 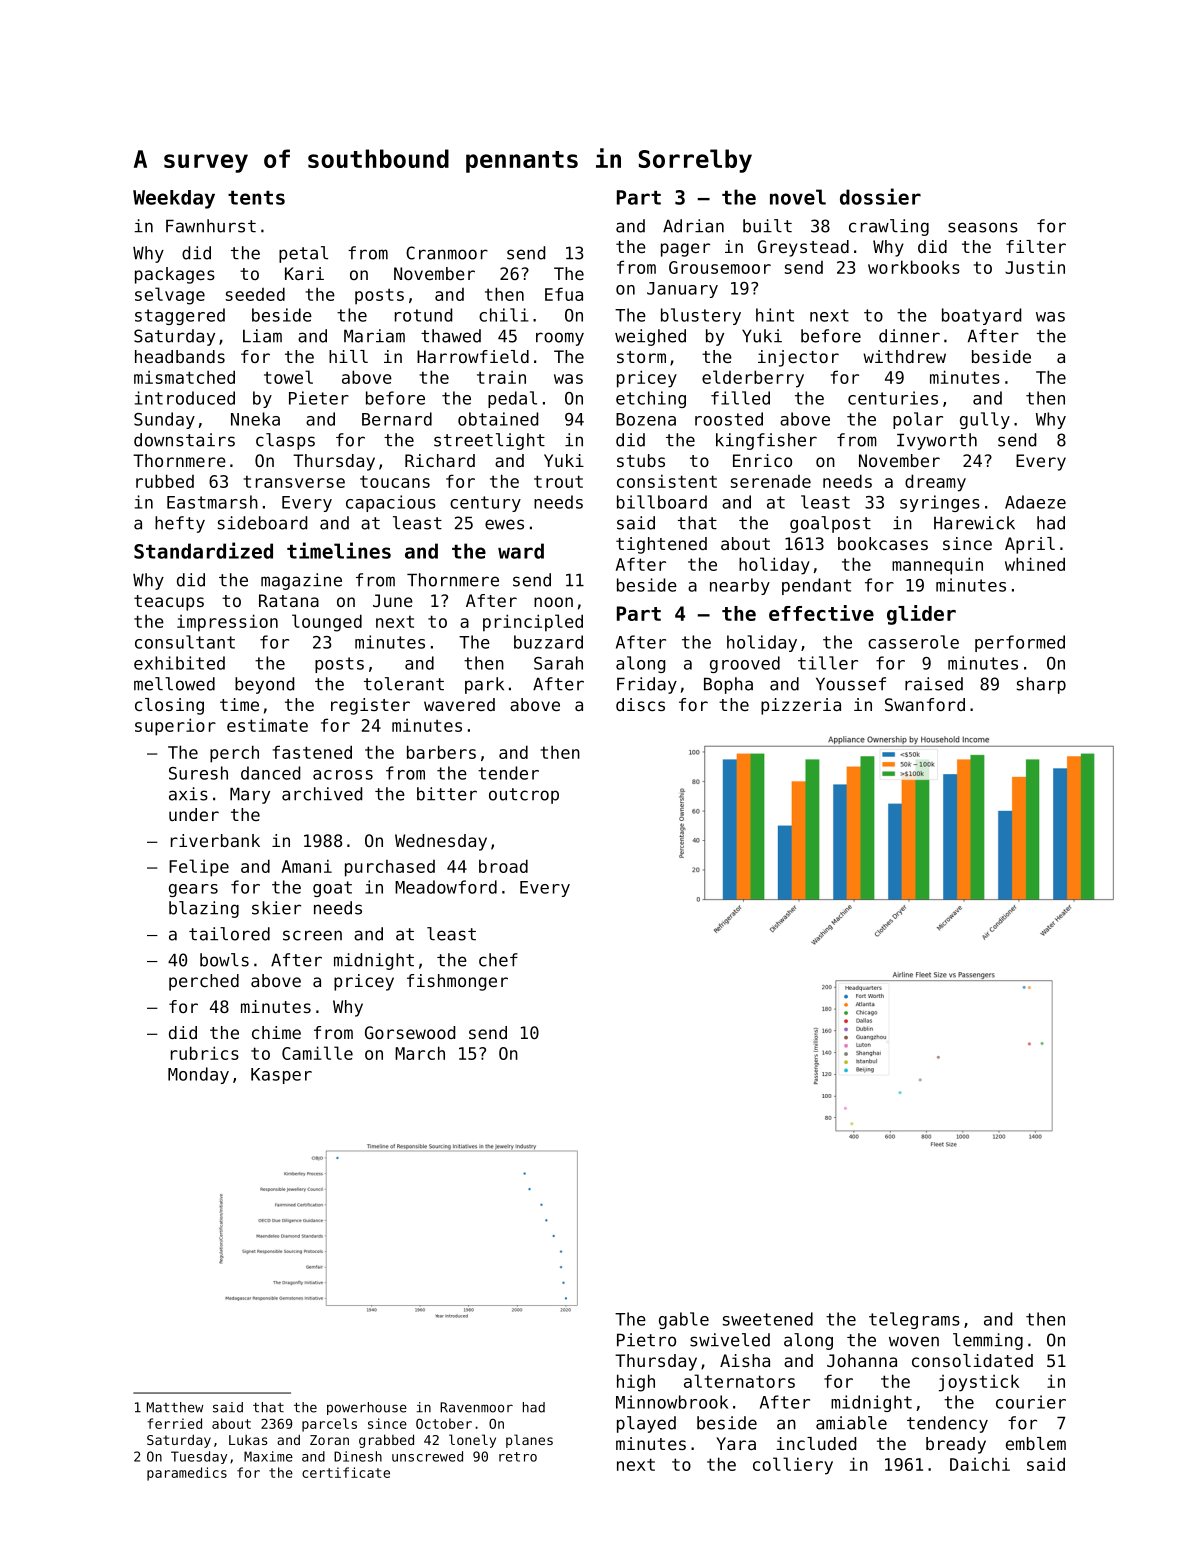 I want to click on Swanford, so click(x=925, y=704).
